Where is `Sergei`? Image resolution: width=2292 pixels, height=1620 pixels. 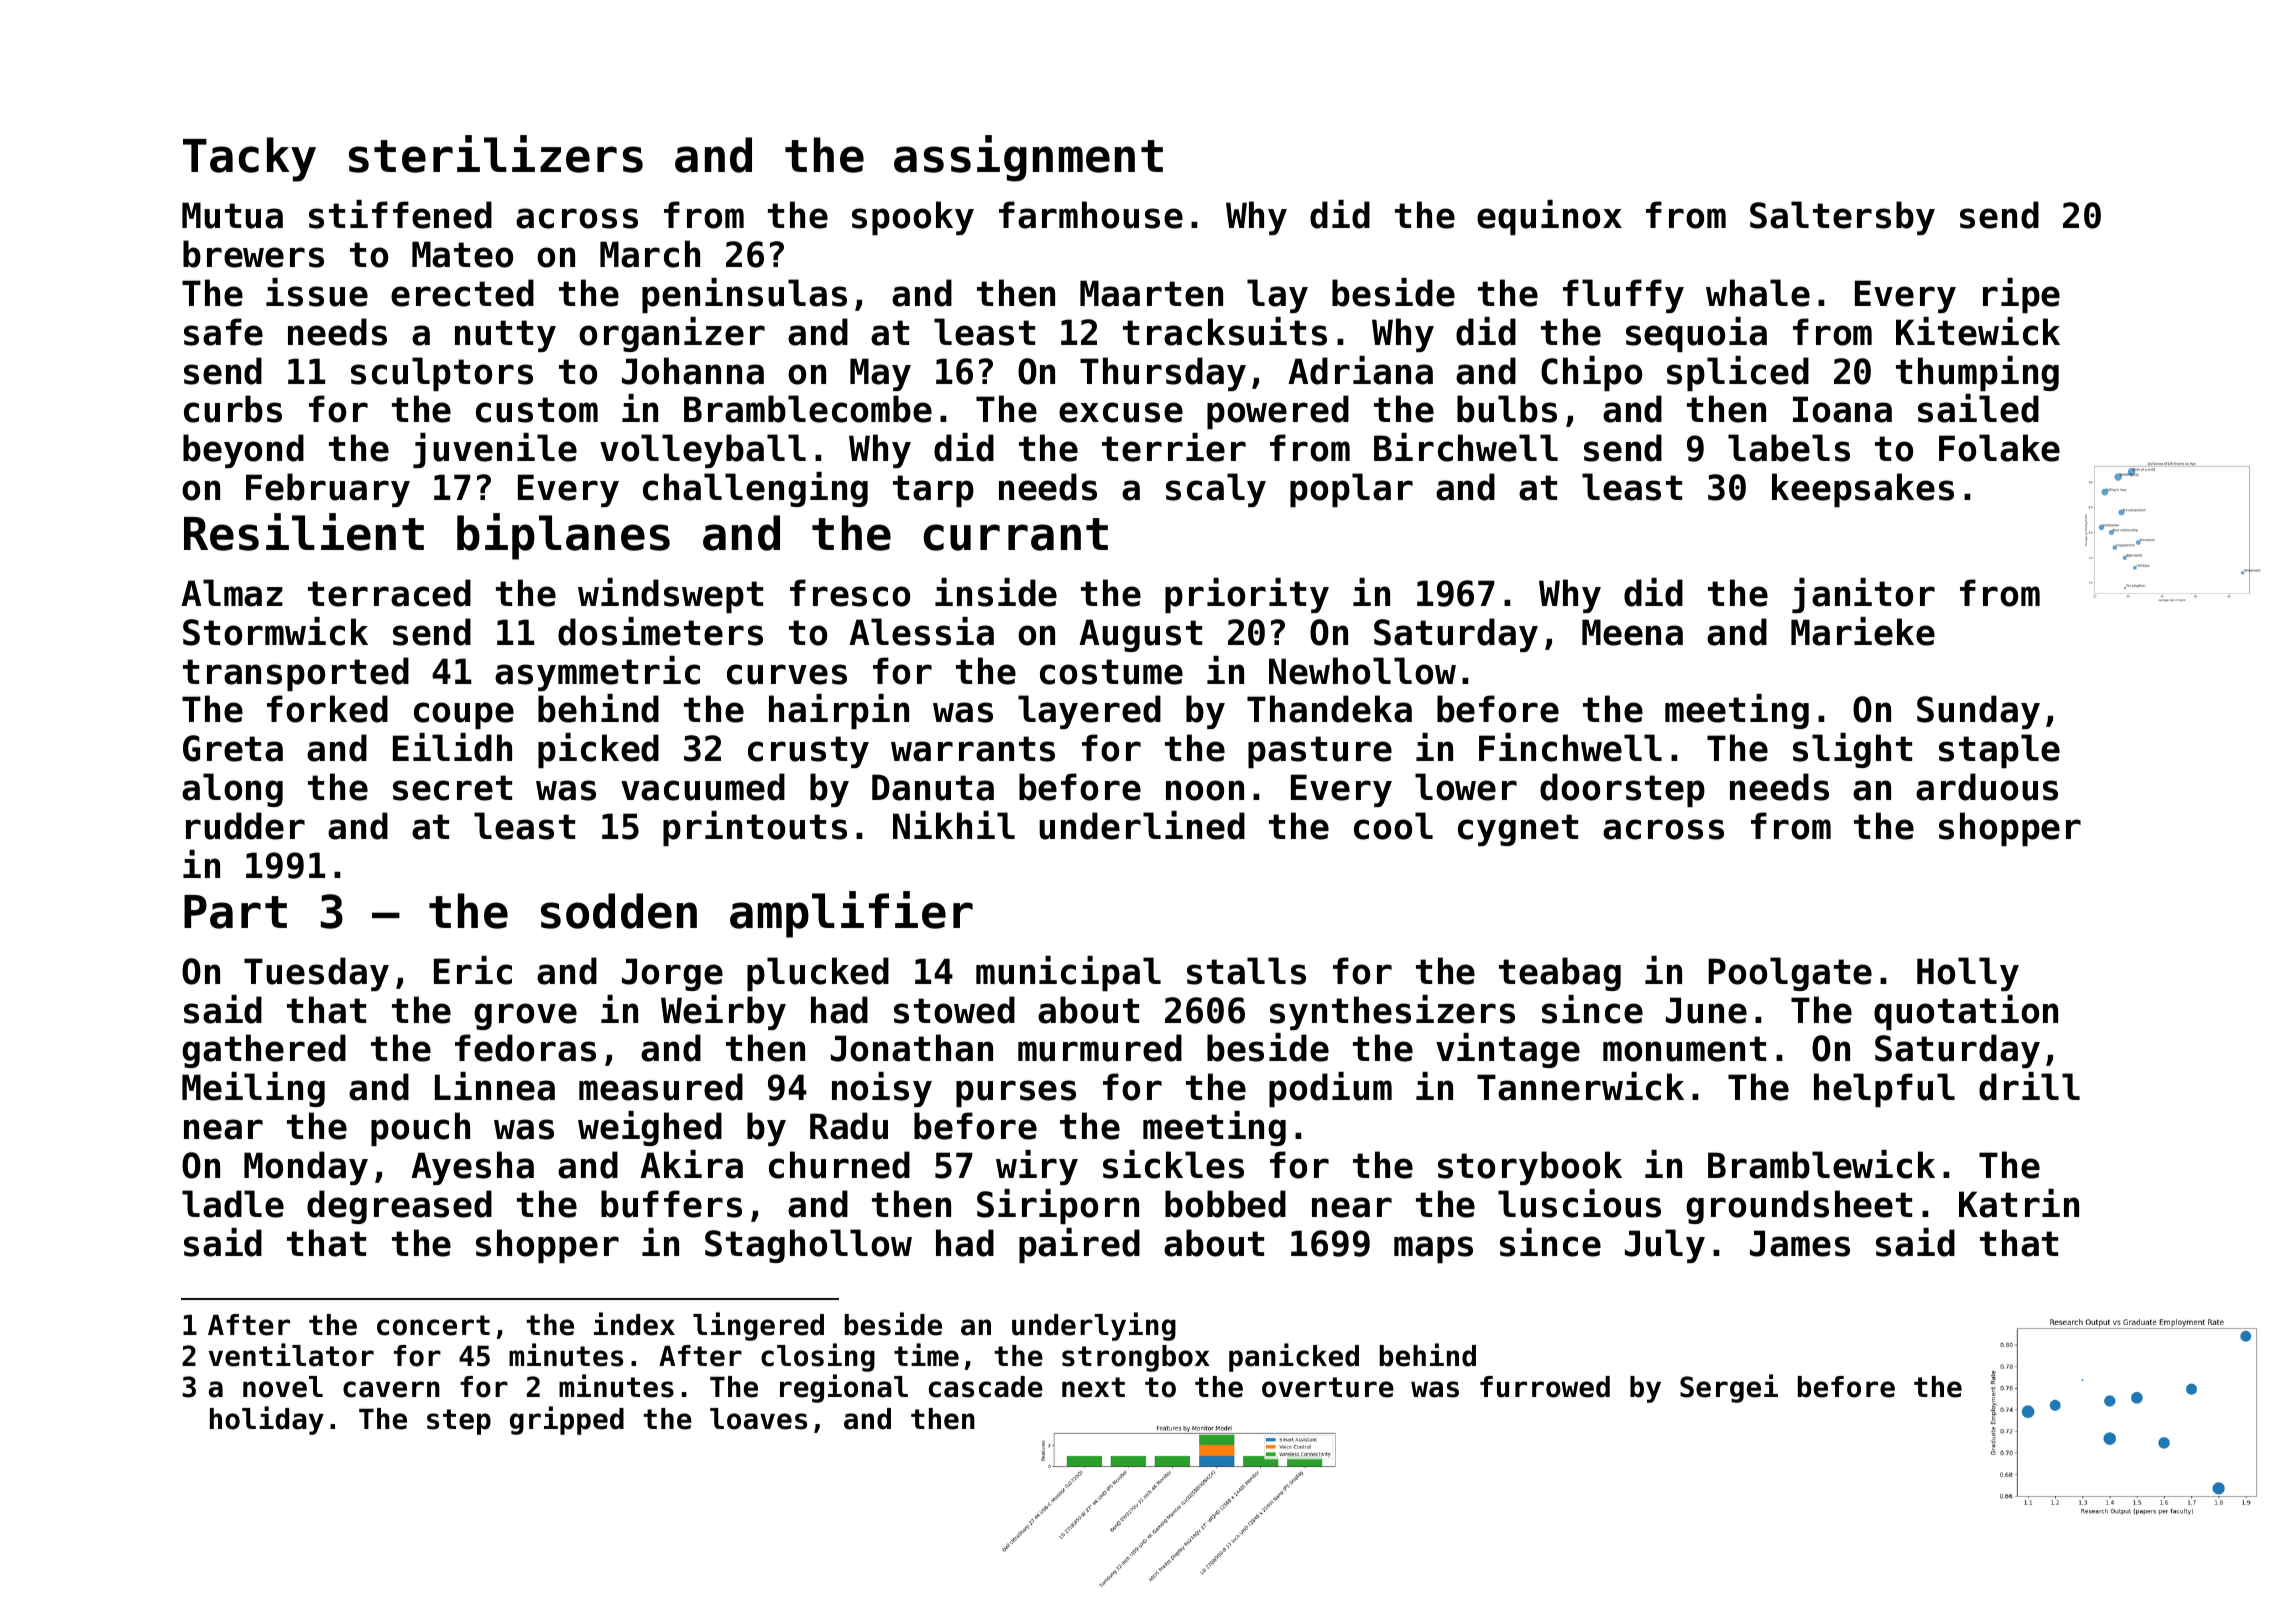
Sergei is located at coordinates (1729, 1388).
